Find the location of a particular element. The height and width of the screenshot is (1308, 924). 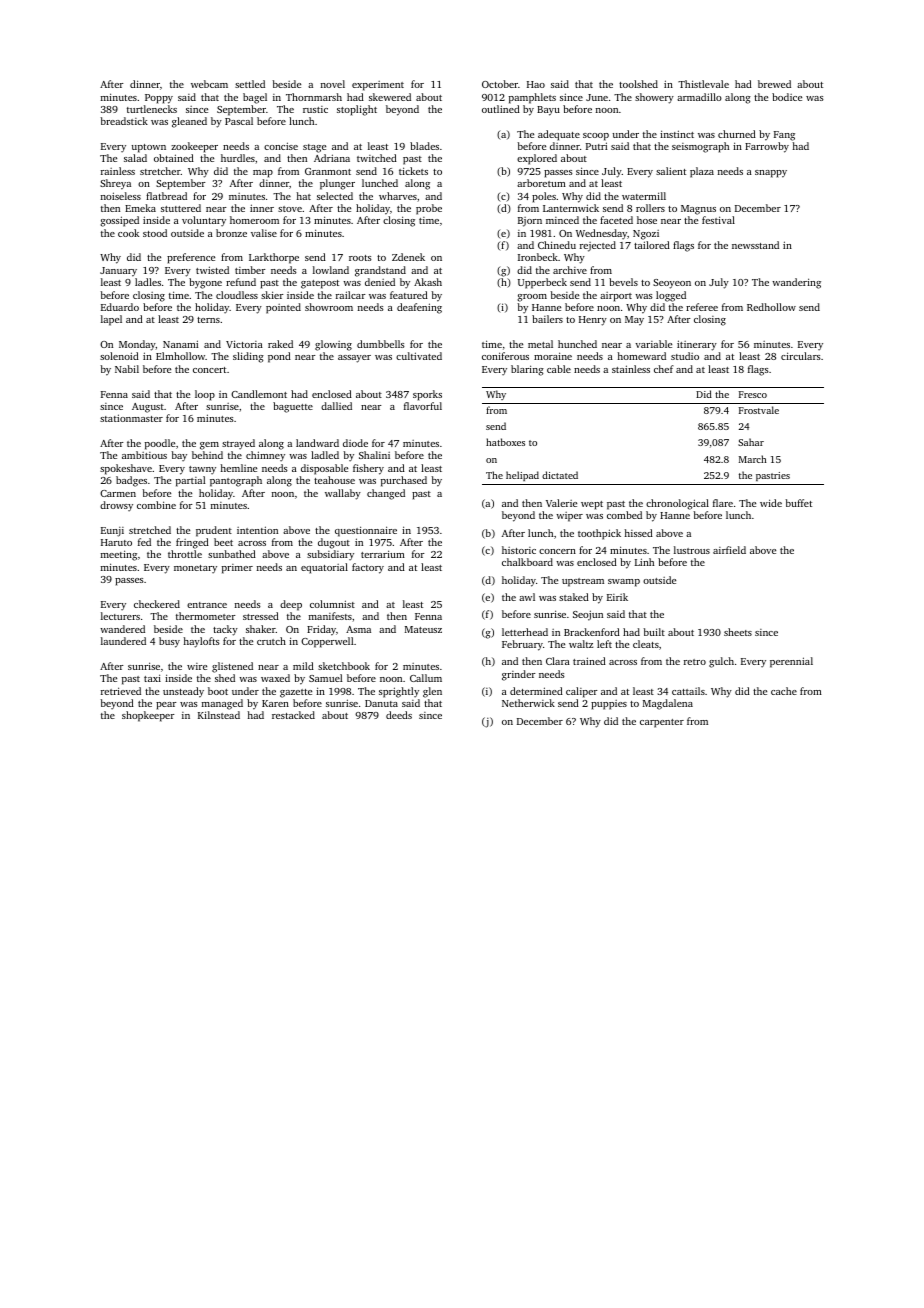

outlined is located at coordinates (501, 109).
